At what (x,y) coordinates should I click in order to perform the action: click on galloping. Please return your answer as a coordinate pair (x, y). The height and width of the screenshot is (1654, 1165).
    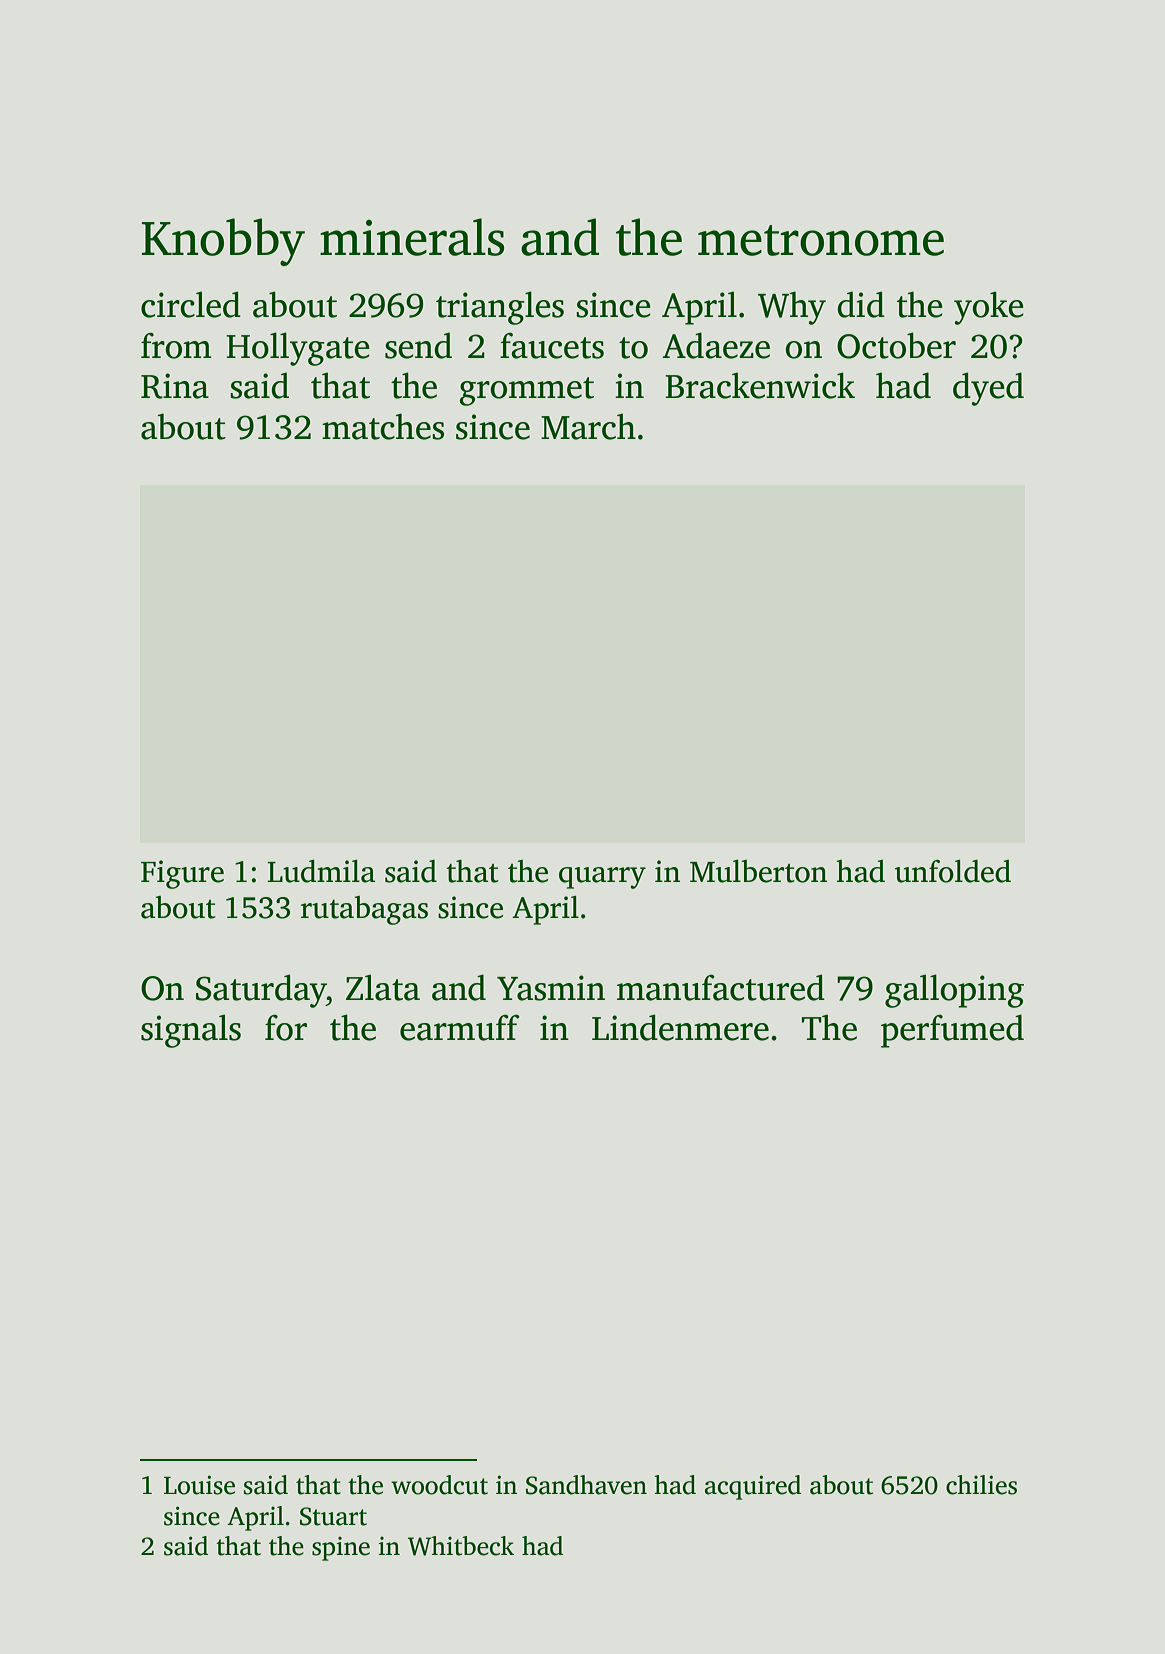
    Looking at the image, I should click on (954, 991).
